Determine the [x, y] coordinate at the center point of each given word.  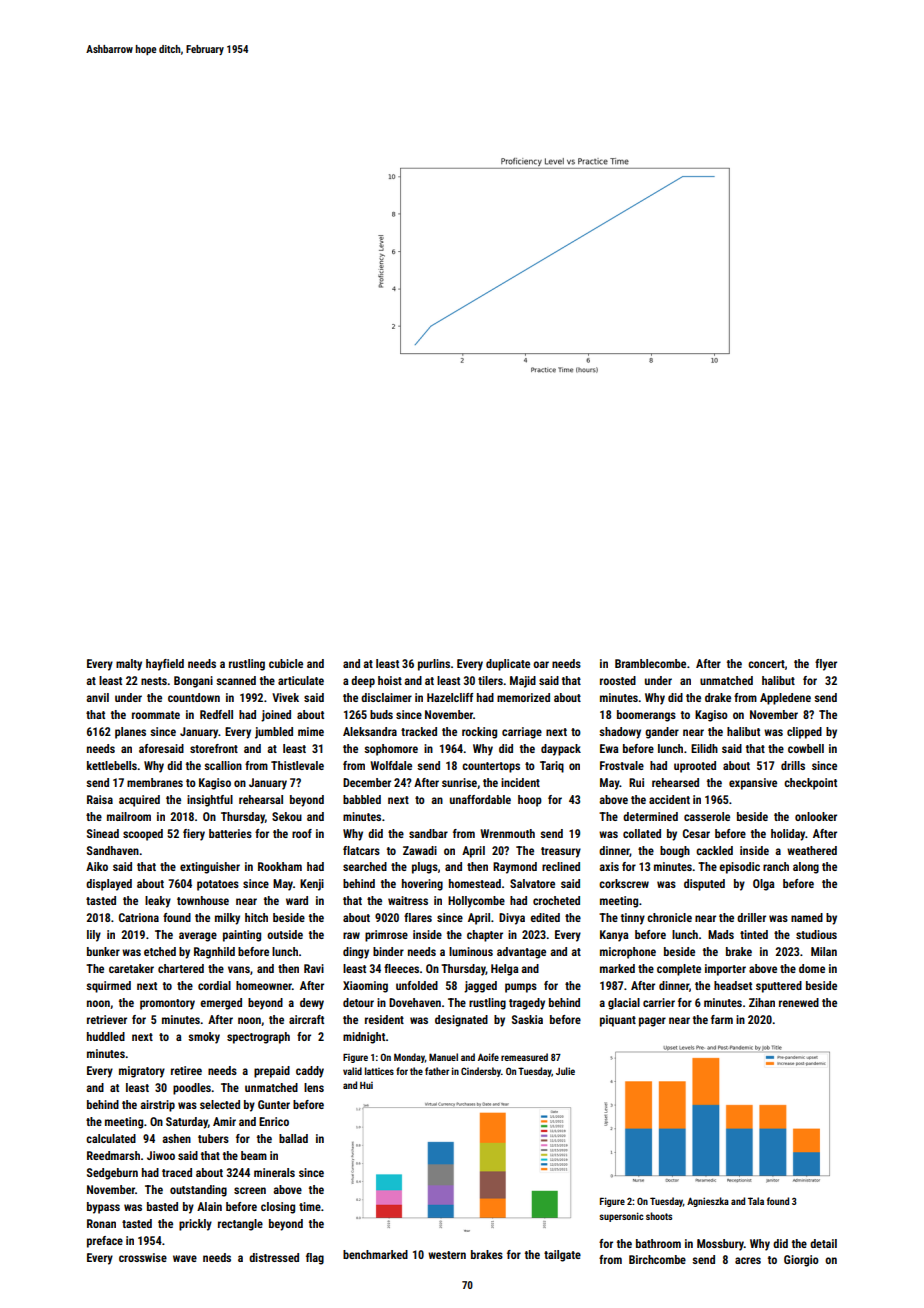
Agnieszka [708, 1202]
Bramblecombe [650, 663]
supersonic [621, 1217]
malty [129, 665]
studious [816, 934]
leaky [158, 902]
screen [250, 1190]
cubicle [286, 663]
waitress [408, 900]
